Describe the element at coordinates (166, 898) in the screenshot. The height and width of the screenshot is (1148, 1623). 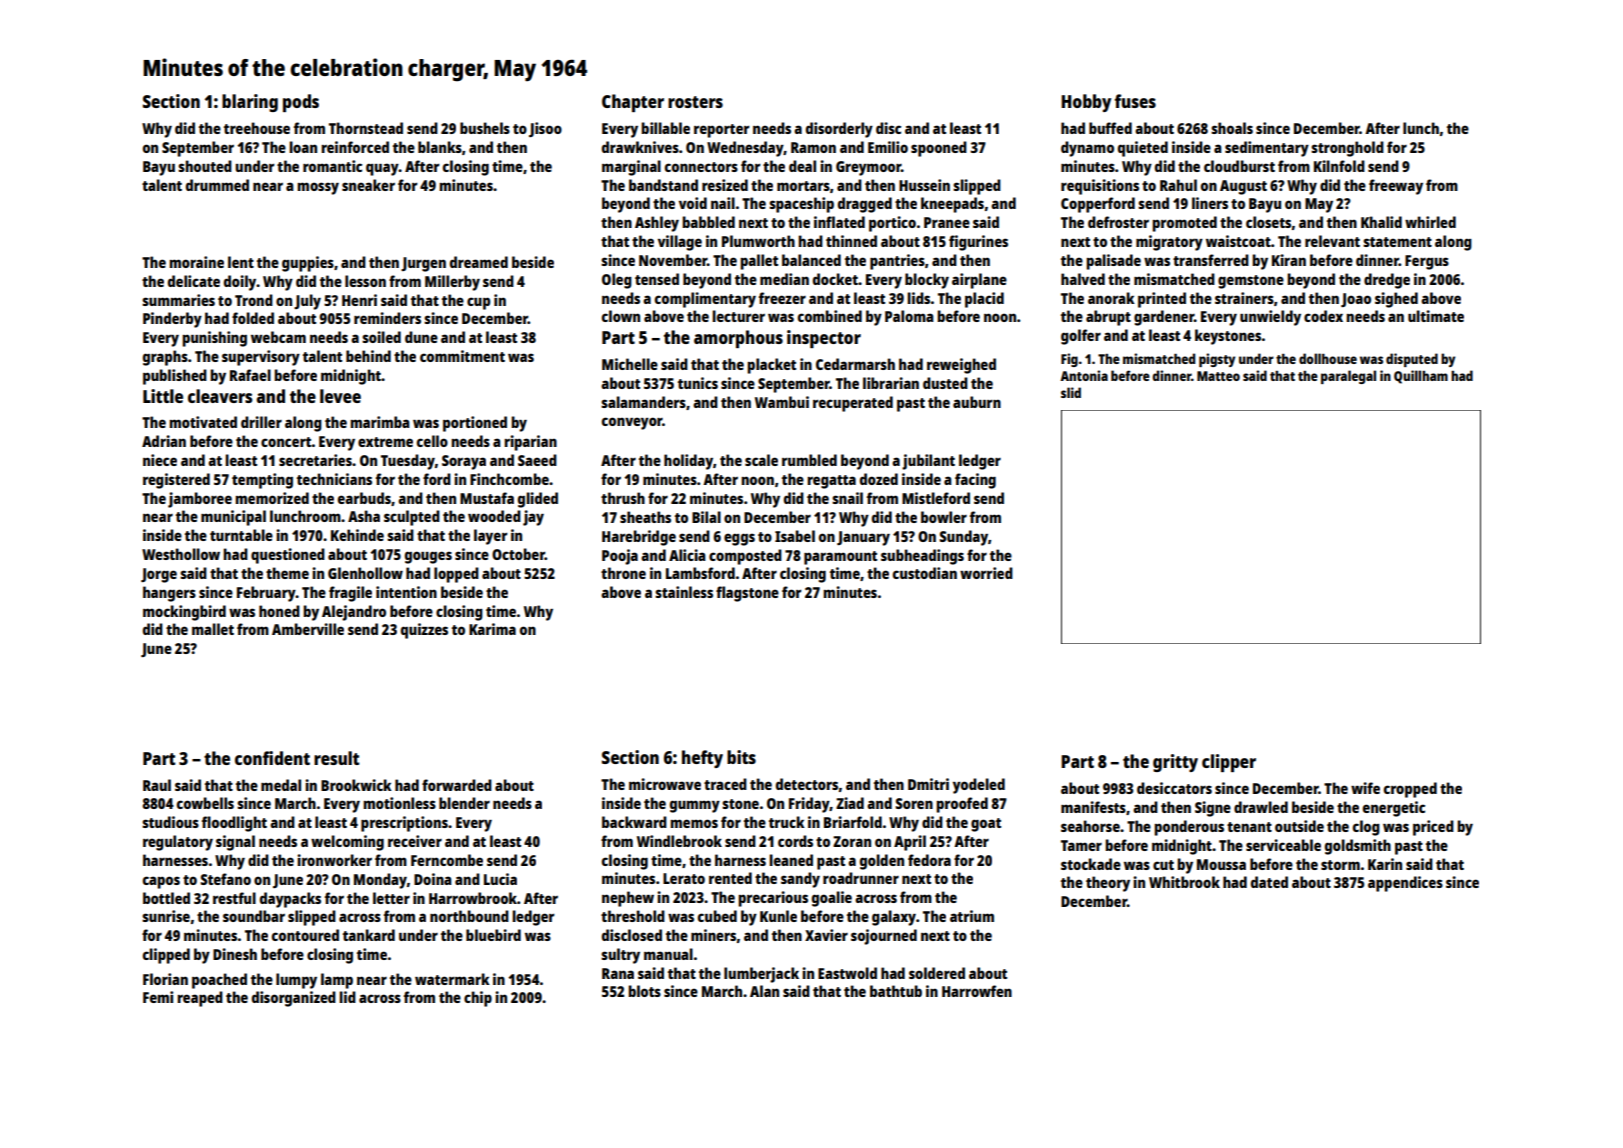
I see `bottled` at that location.
